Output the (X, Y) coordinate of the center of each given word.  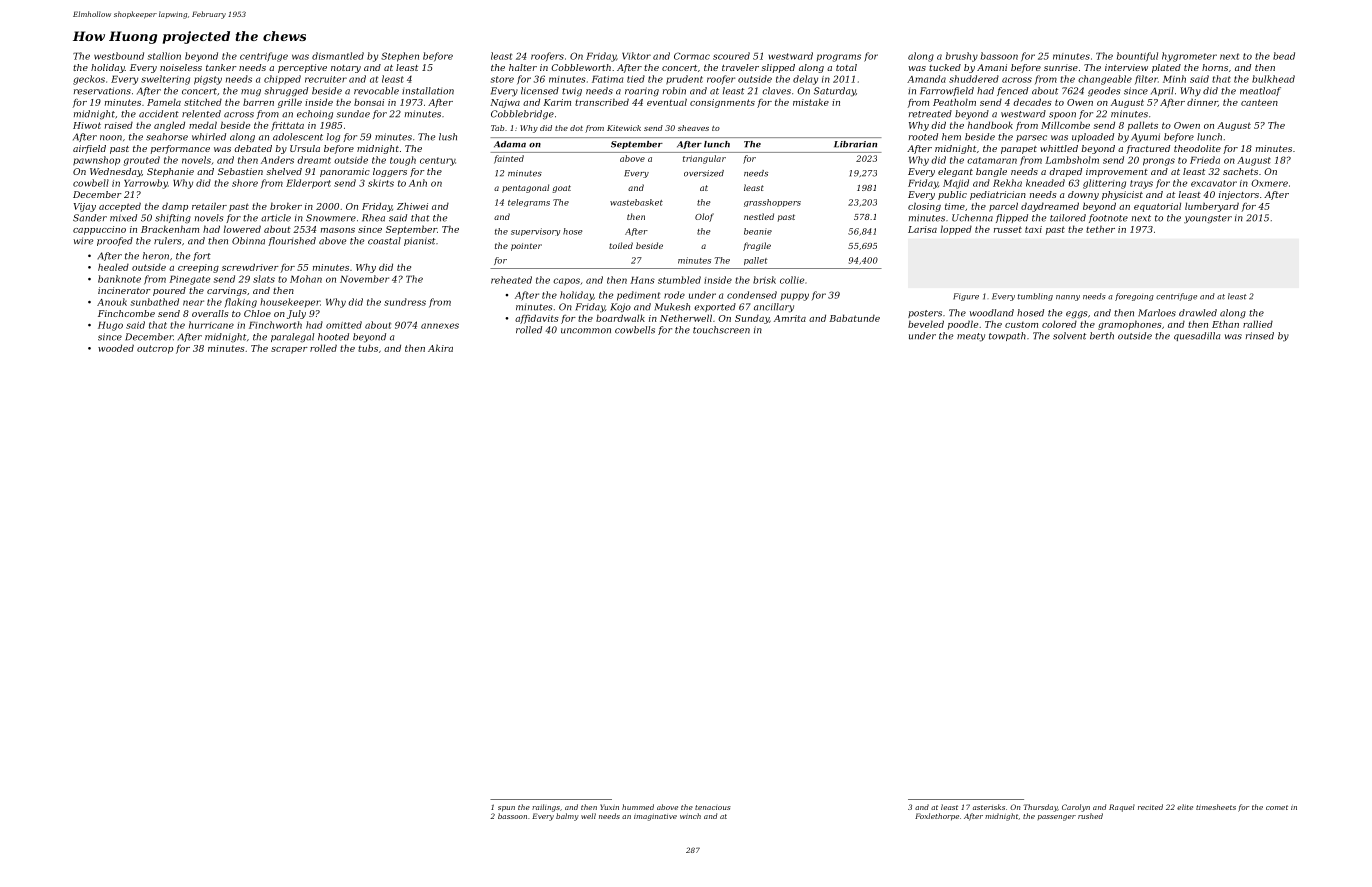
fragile (757, 246)
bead (1284, 56)
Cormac (692, 56)
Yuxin (609, 807)
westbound (119, 56)
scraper (289, 350)
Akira (440, 348)
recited (1150, 807)
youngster (1208, 219)
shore (245, 183)
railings (546, 808)
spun (506, 809)
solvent (1069, 336)
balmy (567, 817)
